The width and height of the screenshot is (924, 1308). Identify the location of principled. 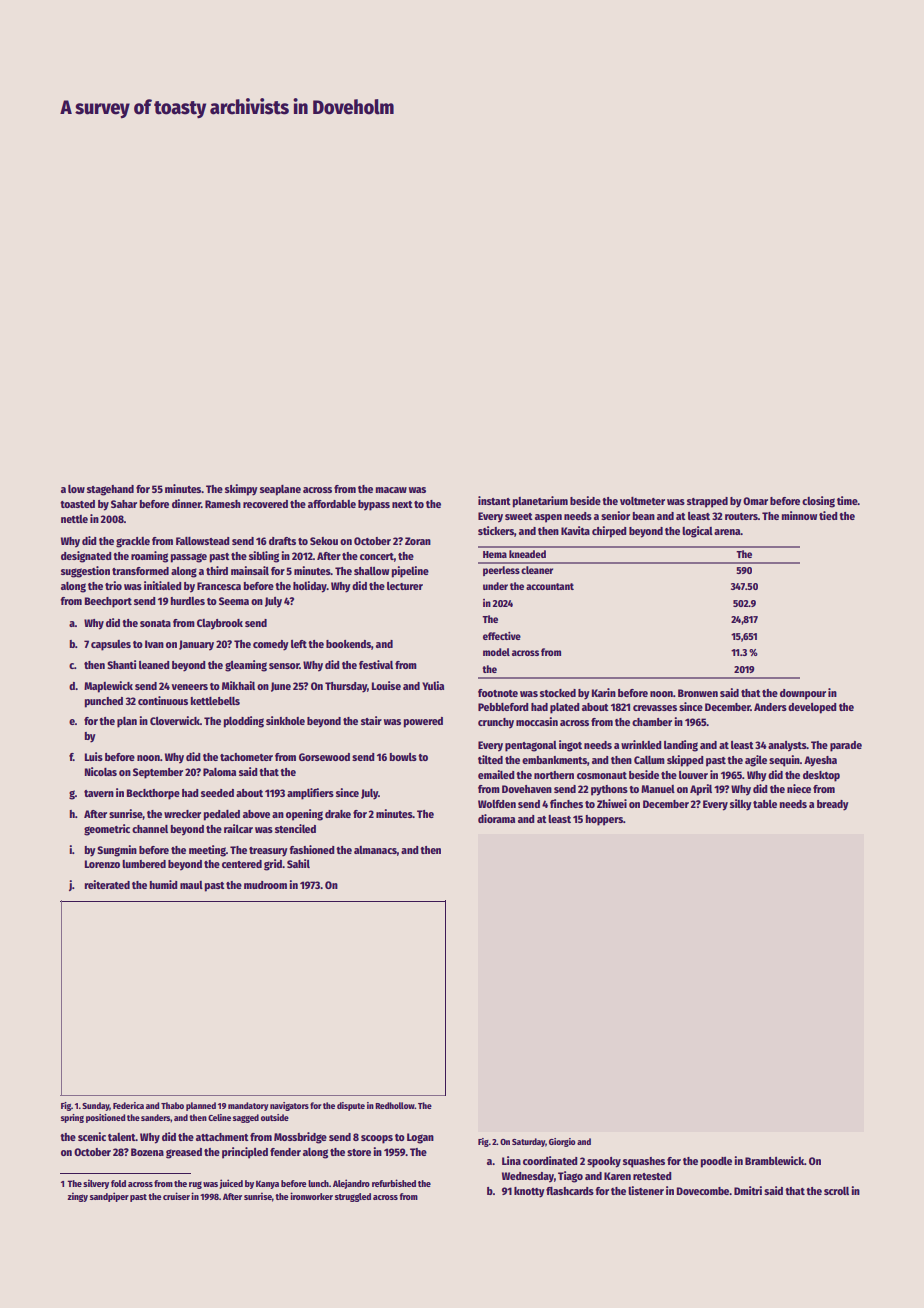
(245, 1153).
